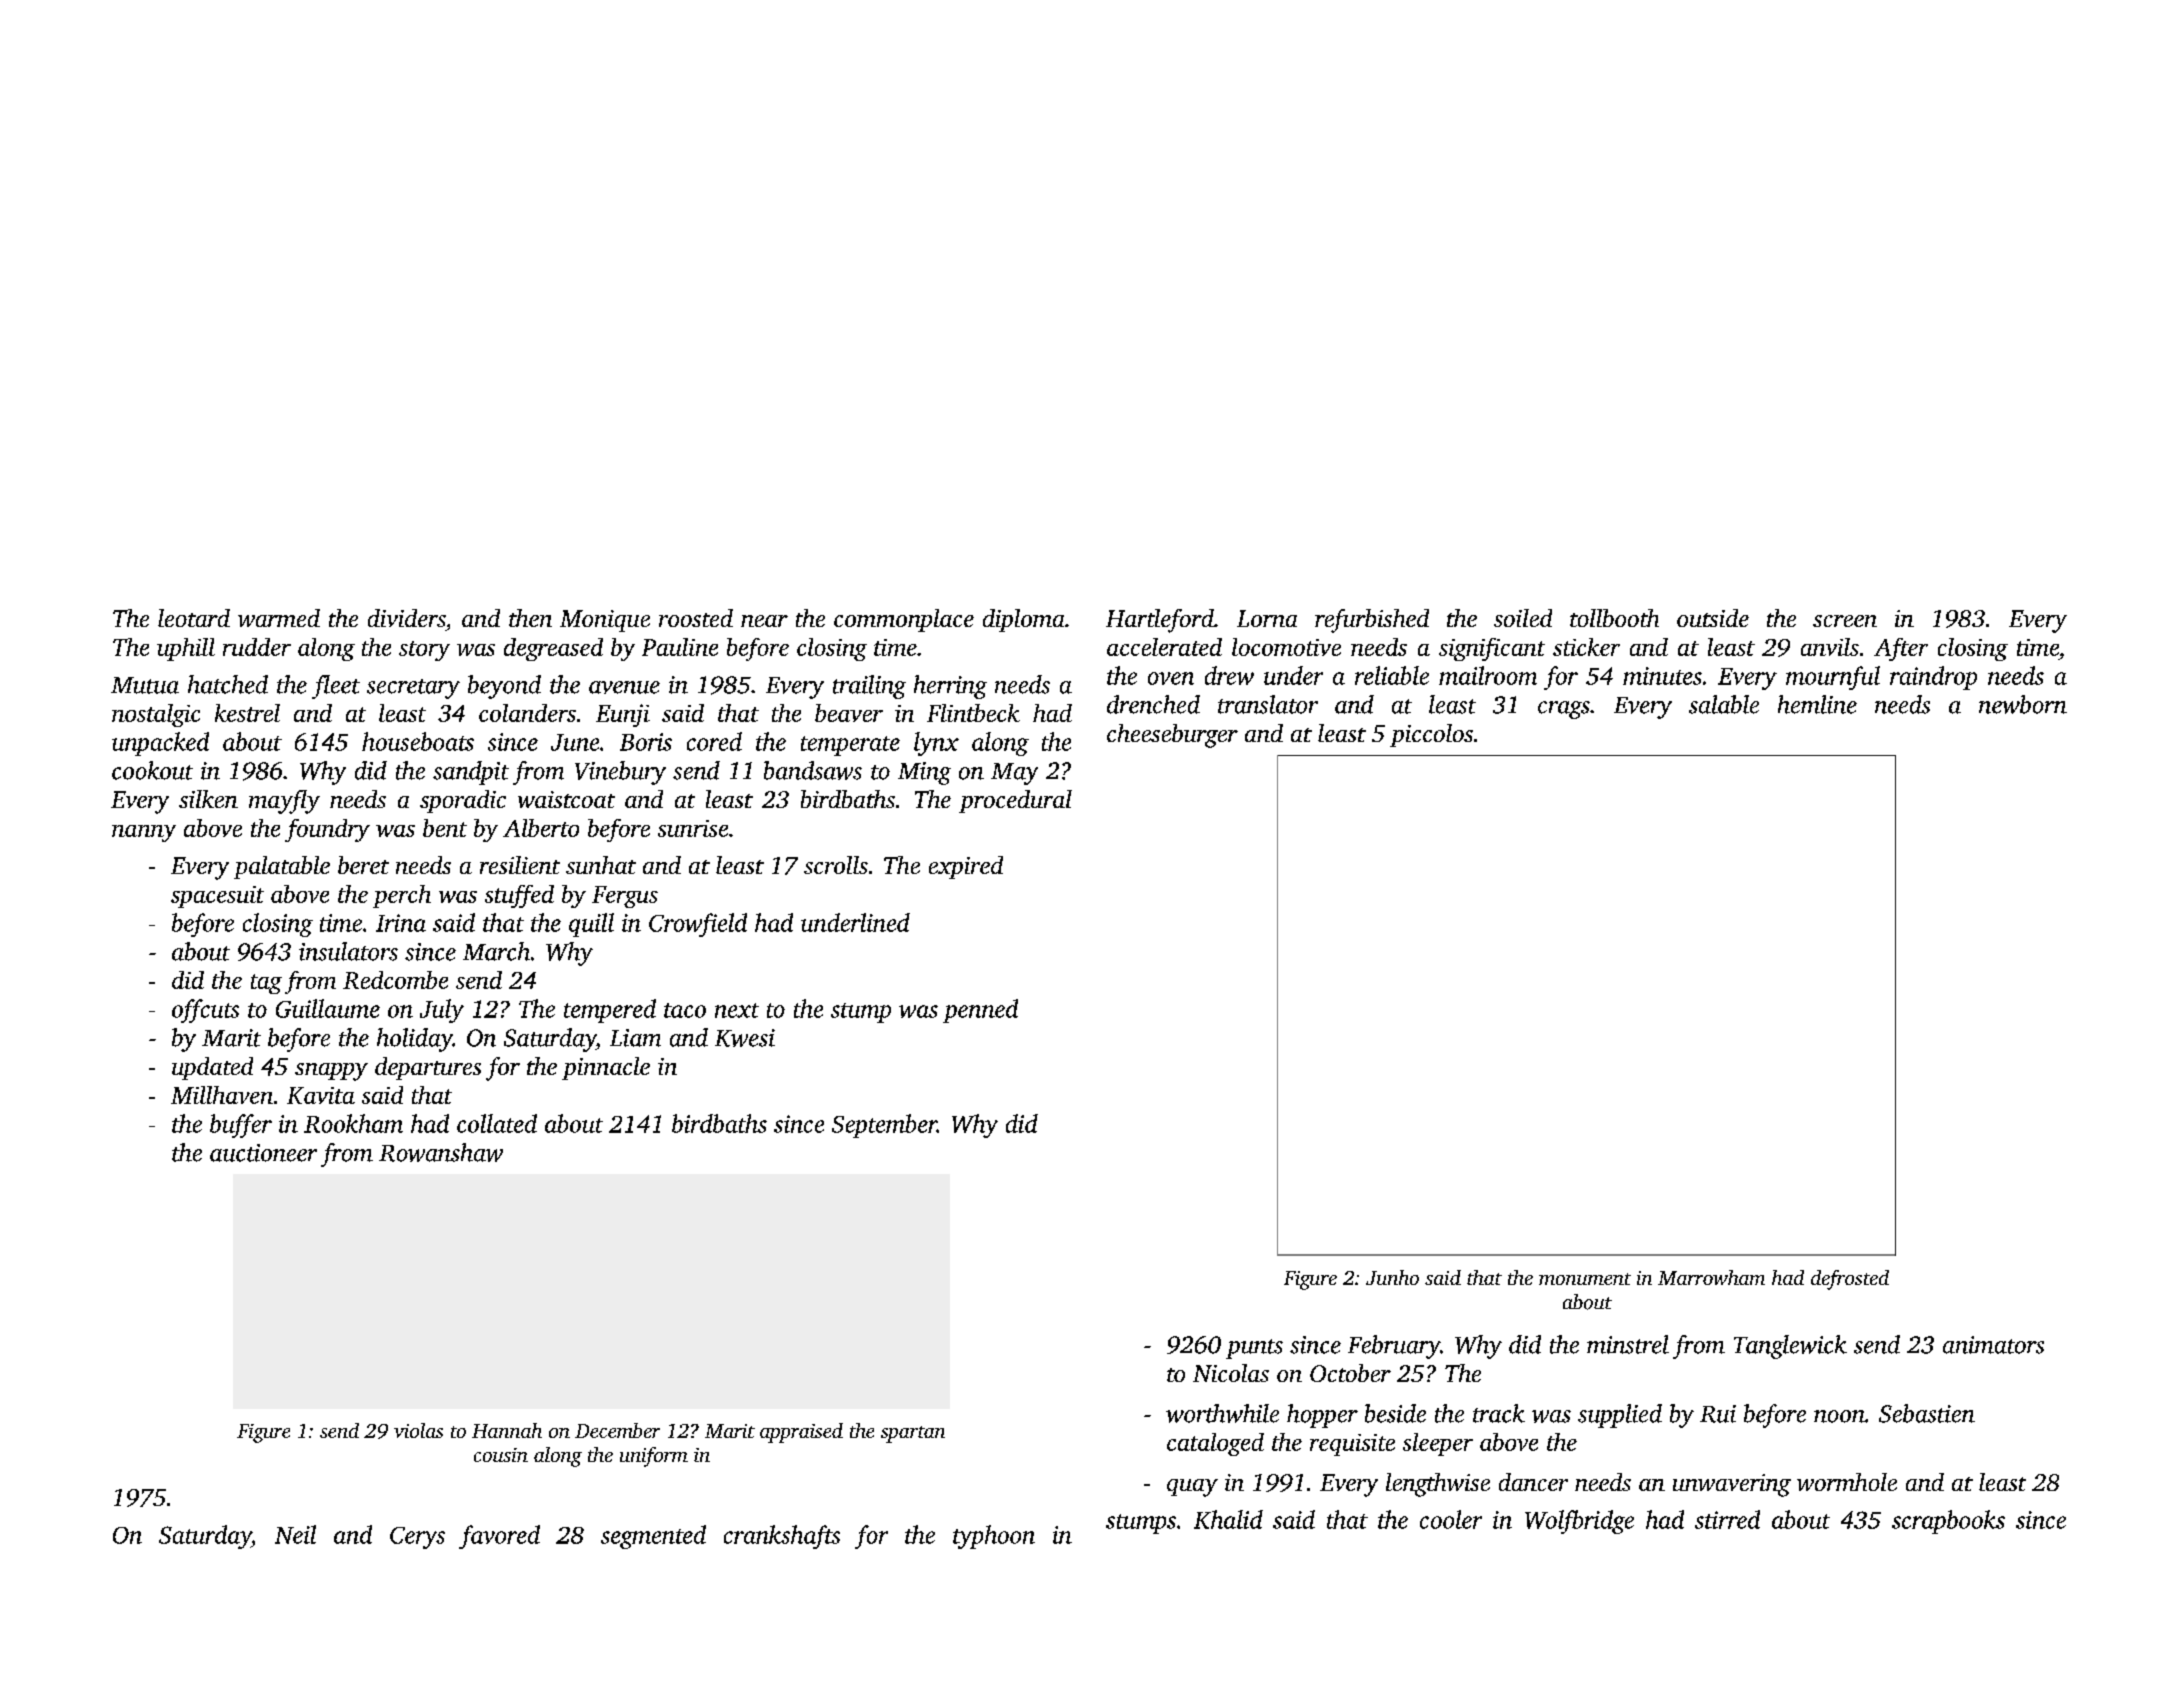  What do you see at coordinates (884, 1126) in the image?
I see `September` at bounding box center [884, 1126].
